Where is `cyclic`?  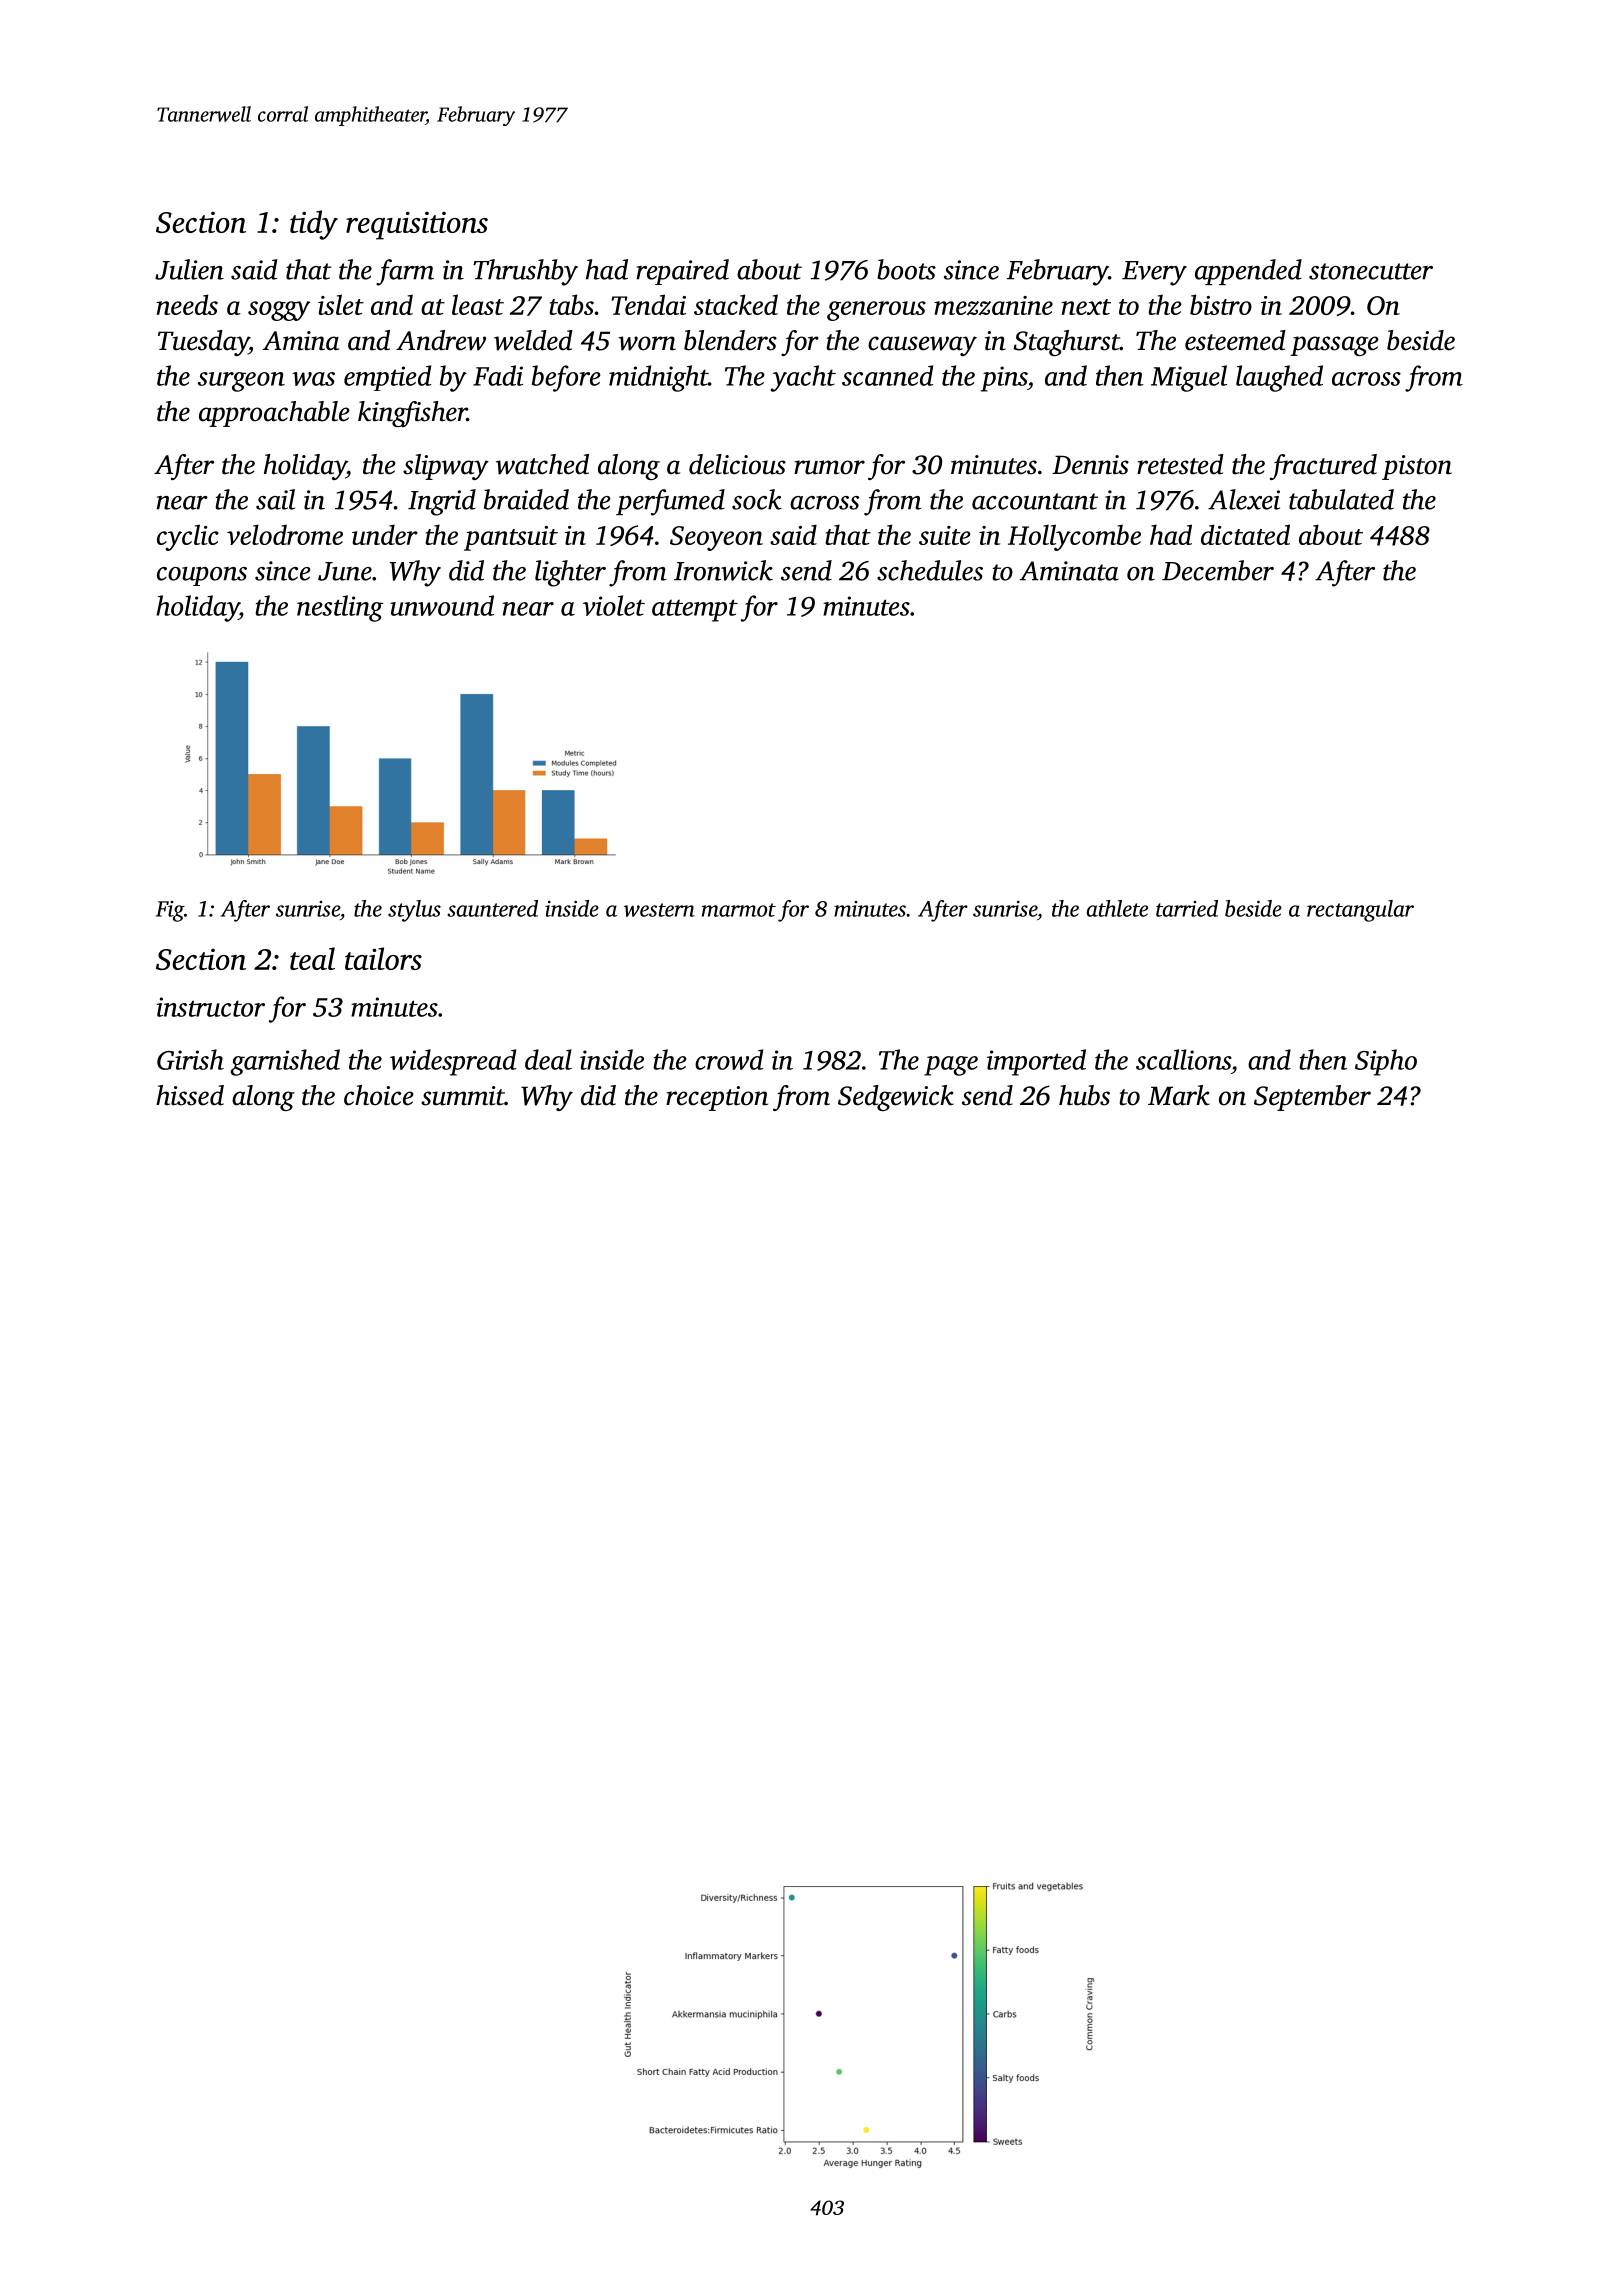 cyclic is located at coordinates (188, 537).
